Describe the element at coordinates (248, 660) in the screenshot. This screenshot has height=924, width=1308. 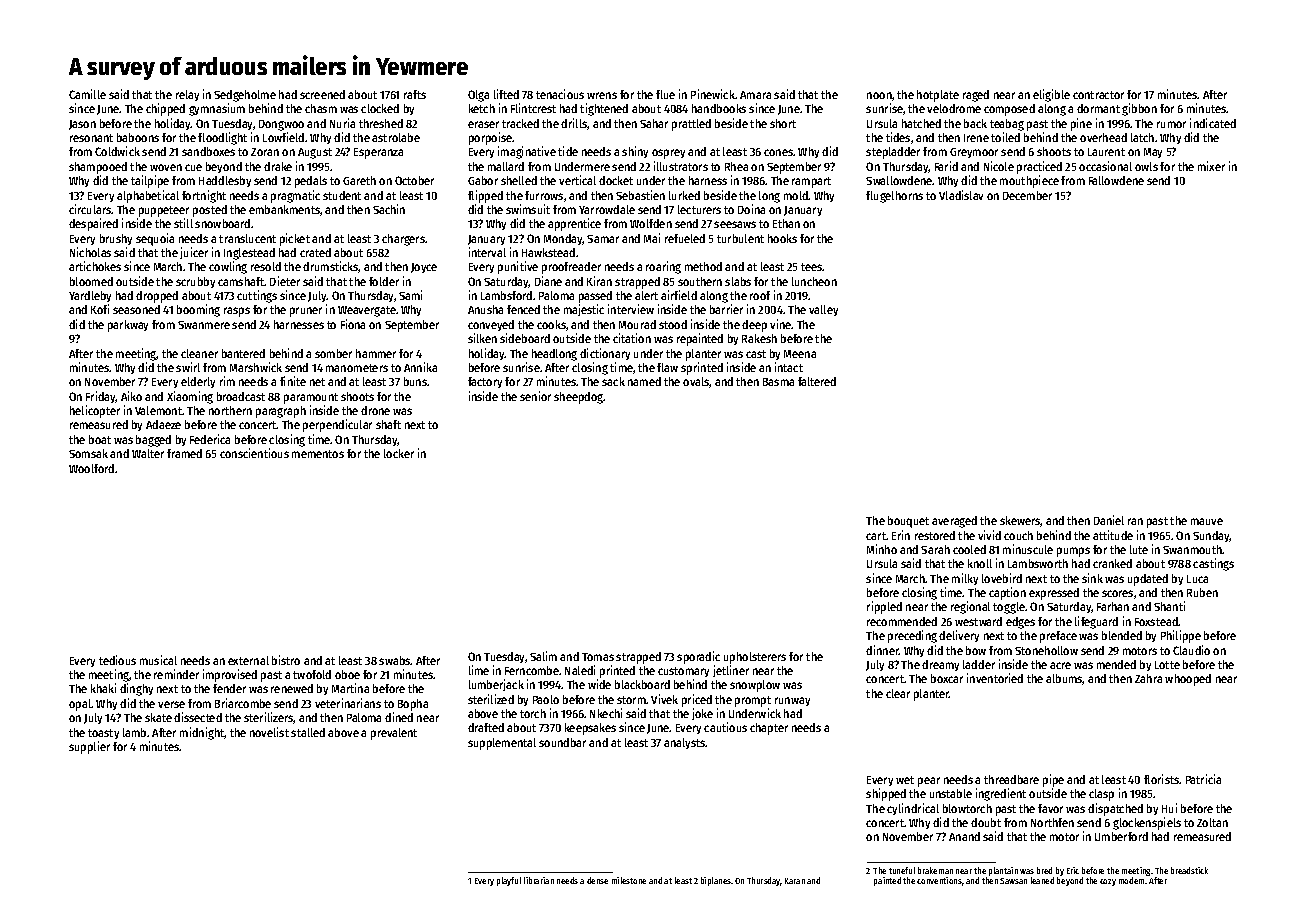
I see `external` at that location.
